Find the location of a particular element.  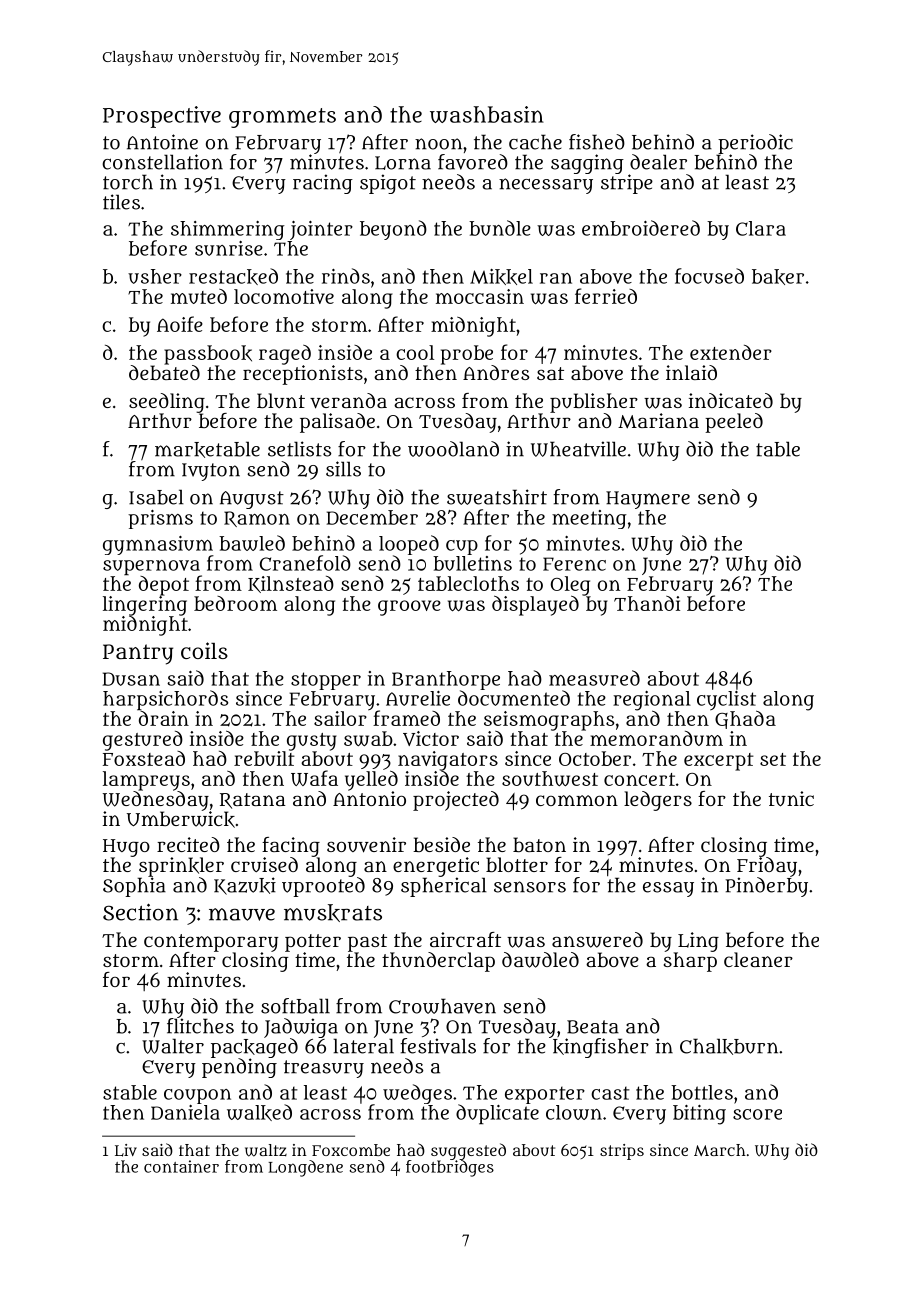

rinds is located at coordinates (346, 276).
